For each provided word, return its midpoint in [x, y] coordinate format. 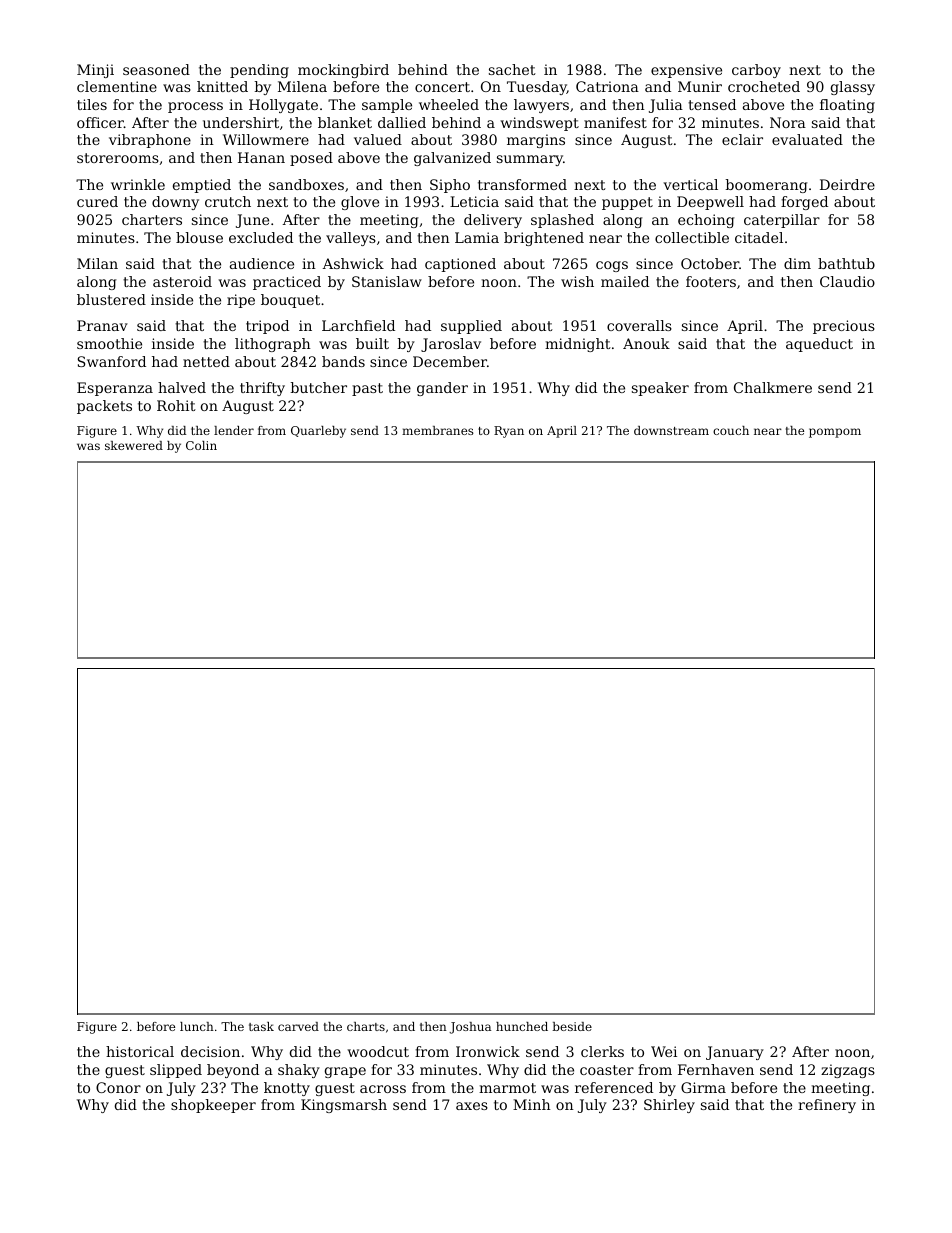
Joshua [470, 1028]
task [261, 1026]
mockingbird [343, 71]
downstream [671, 430]
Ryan [509, 432]
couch [731, 430]
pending [259, 71]
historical [140, 1051]
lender [234, 430]
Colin [201, 445]
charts [366, 1026]
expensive [686, 71]
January [735, 1053]
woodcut [378, 1051]
